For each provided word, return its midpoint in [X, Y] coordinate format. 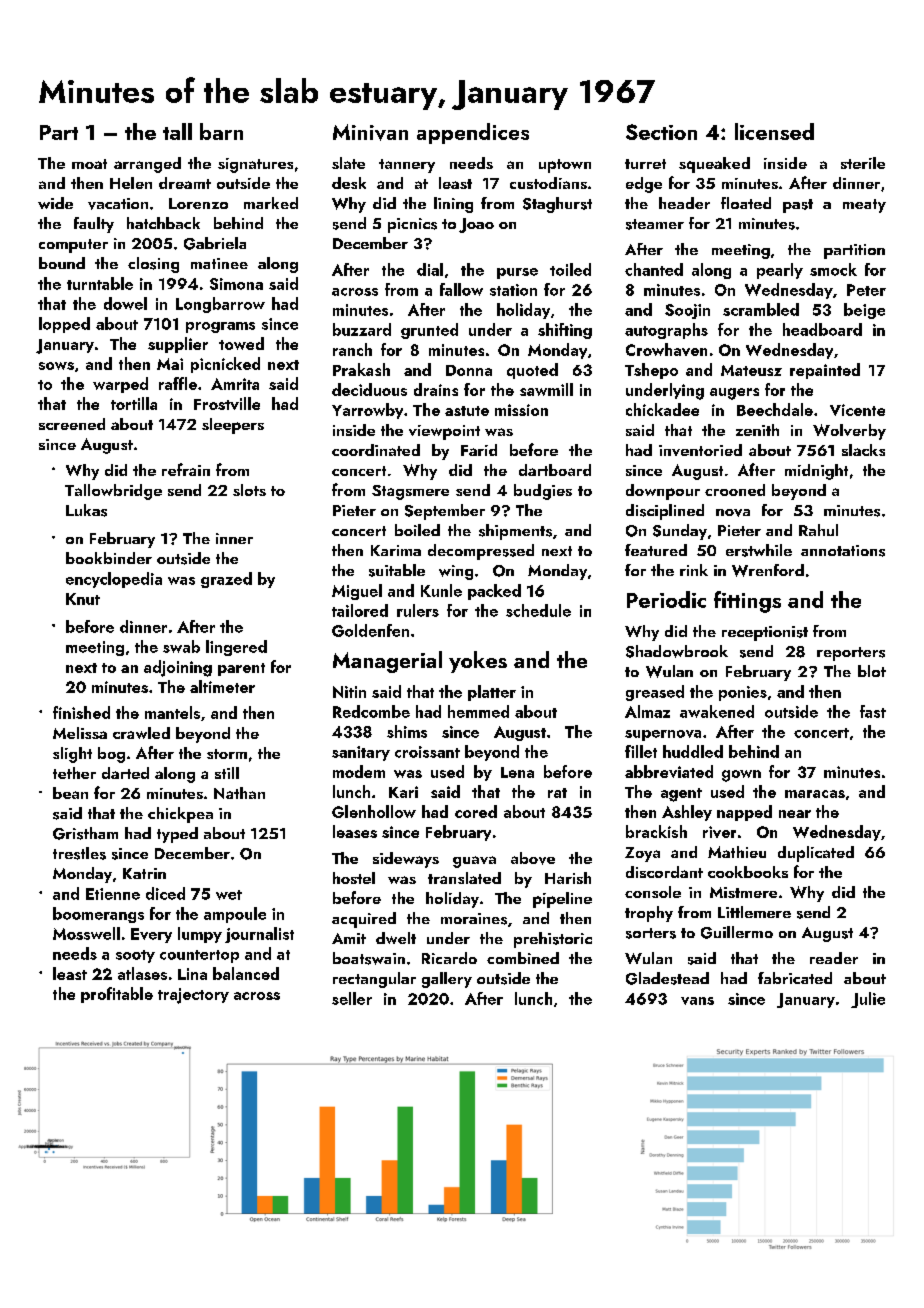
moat [89, 164]
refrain [186, 469]
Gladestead [667, 978]
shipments [515, 532]
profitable [117, 995]
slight [72, 755]
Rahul [818, 530]
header [684, 203]
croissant [427, 752]
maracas [815, 794]
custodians [548, 183]
